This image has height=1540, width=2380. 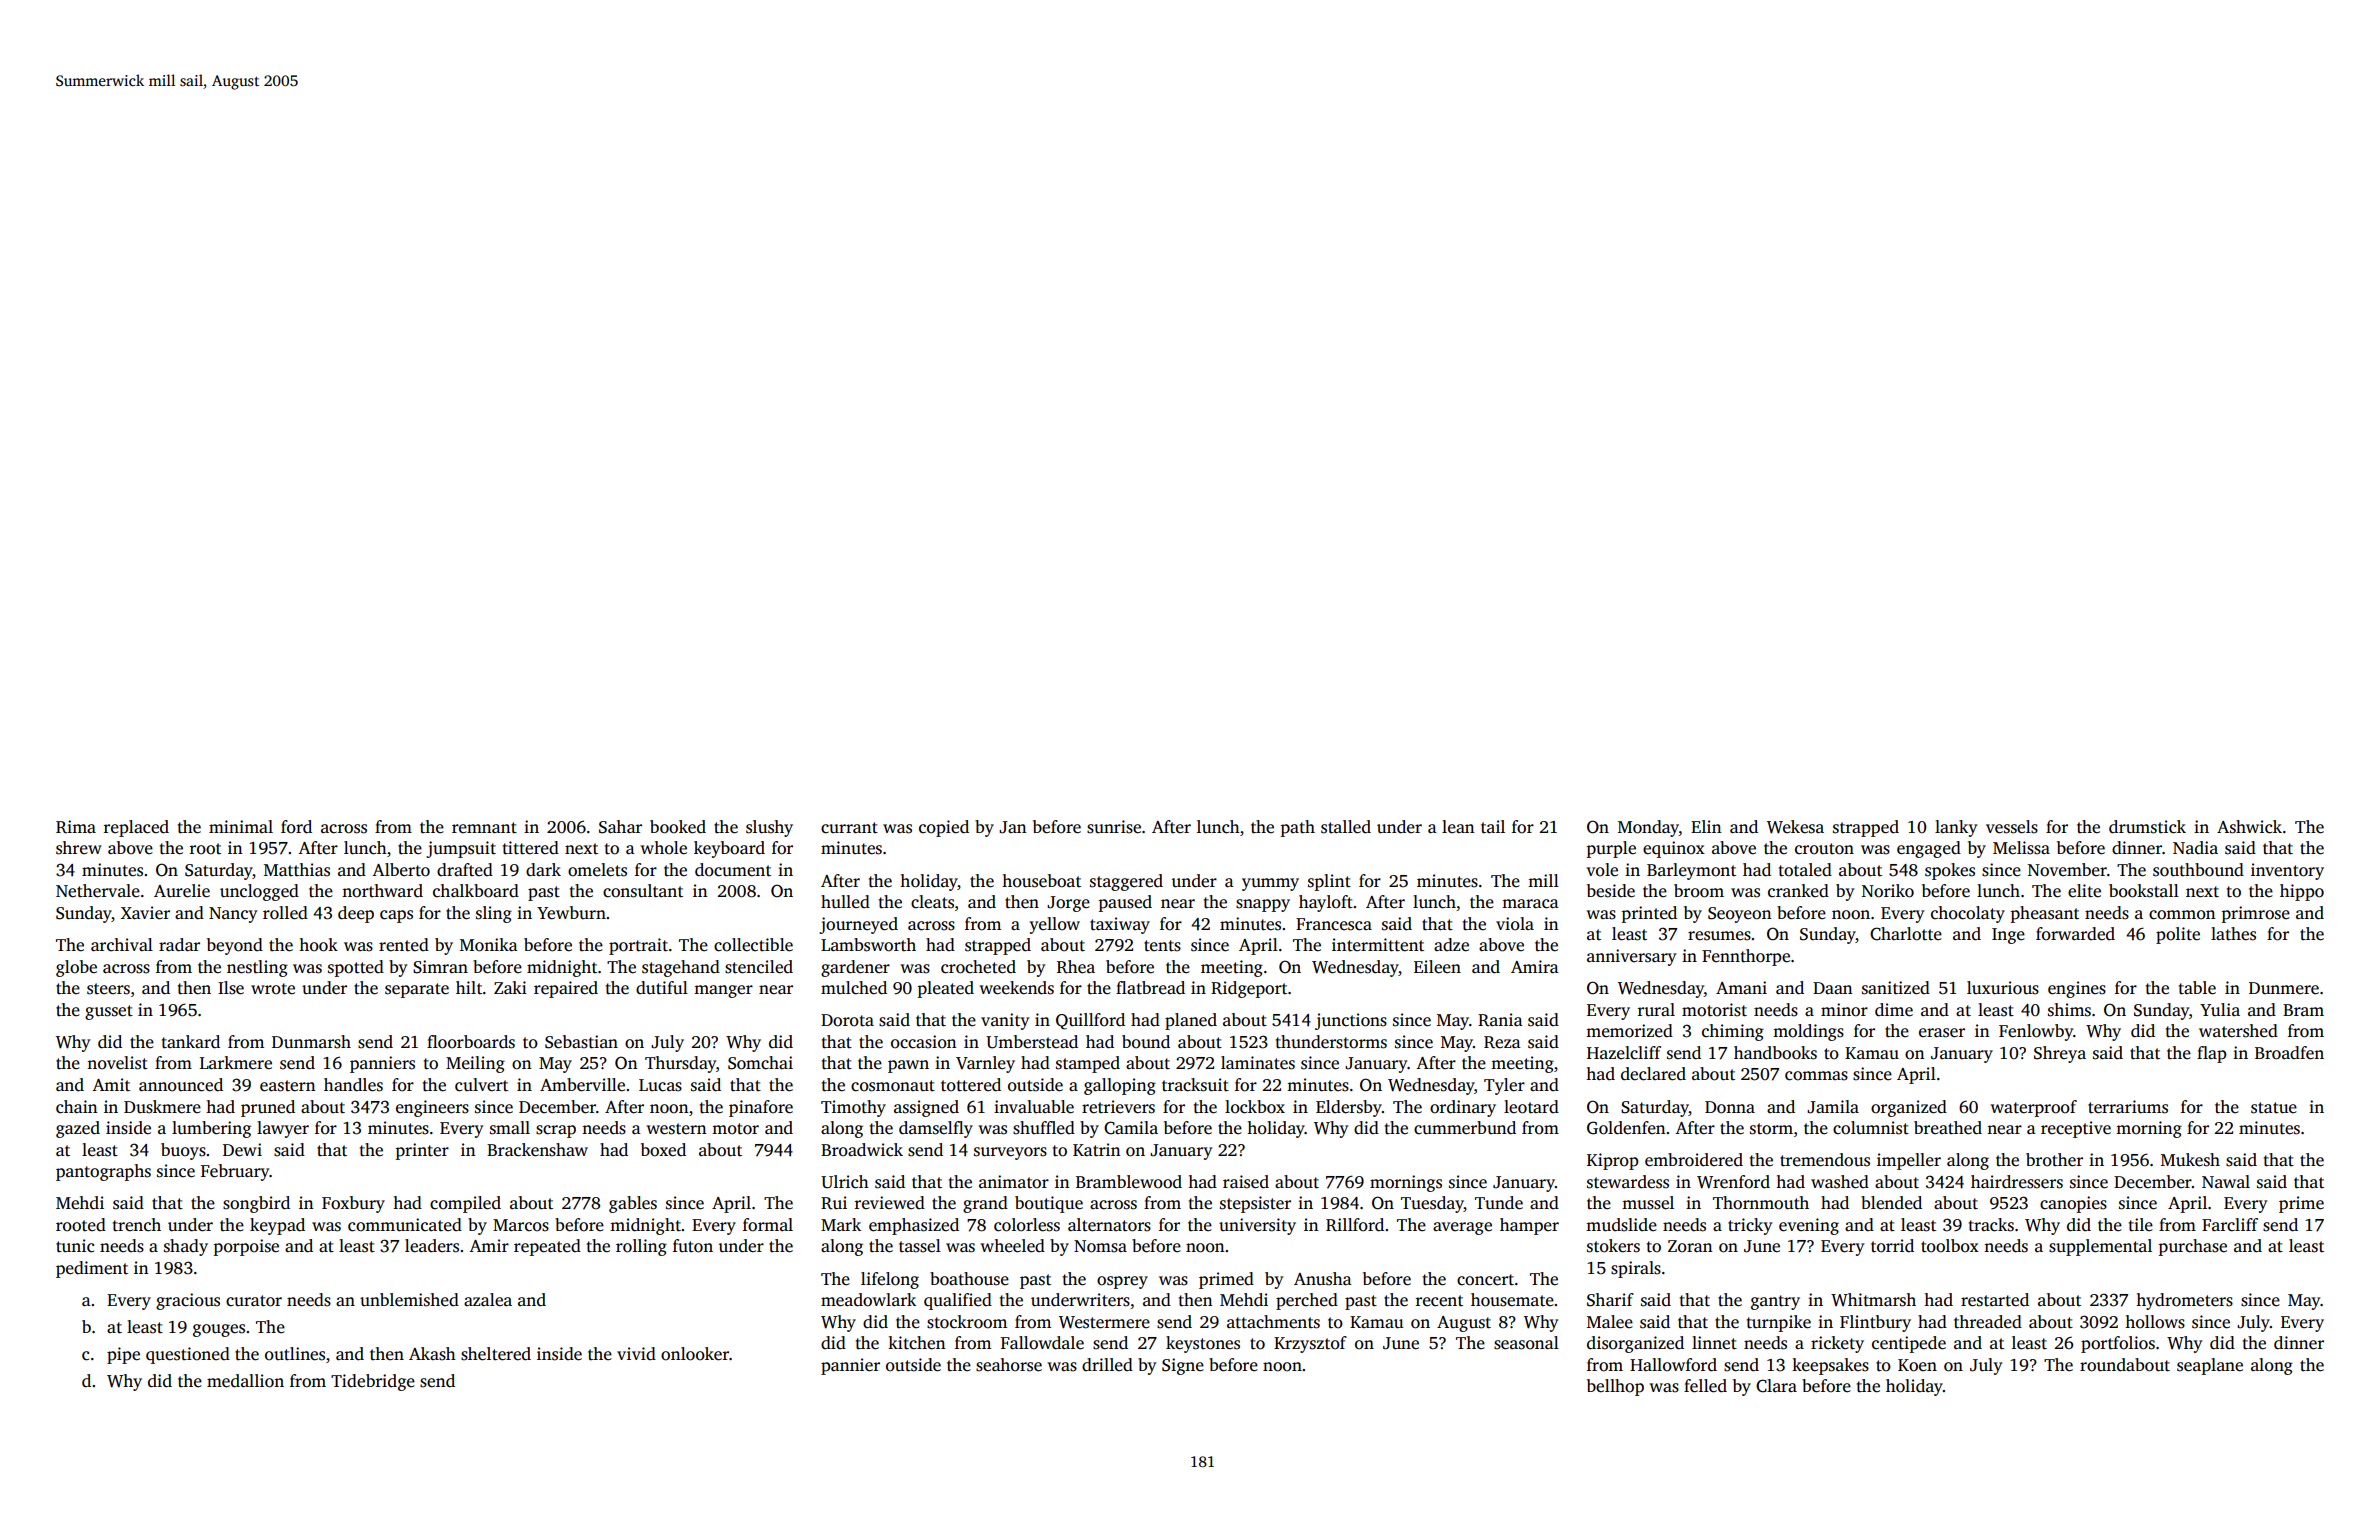 What do you see at coordinates (98, 891) in the image?
I see `Nethervale` at bounding box center [98, 891].
